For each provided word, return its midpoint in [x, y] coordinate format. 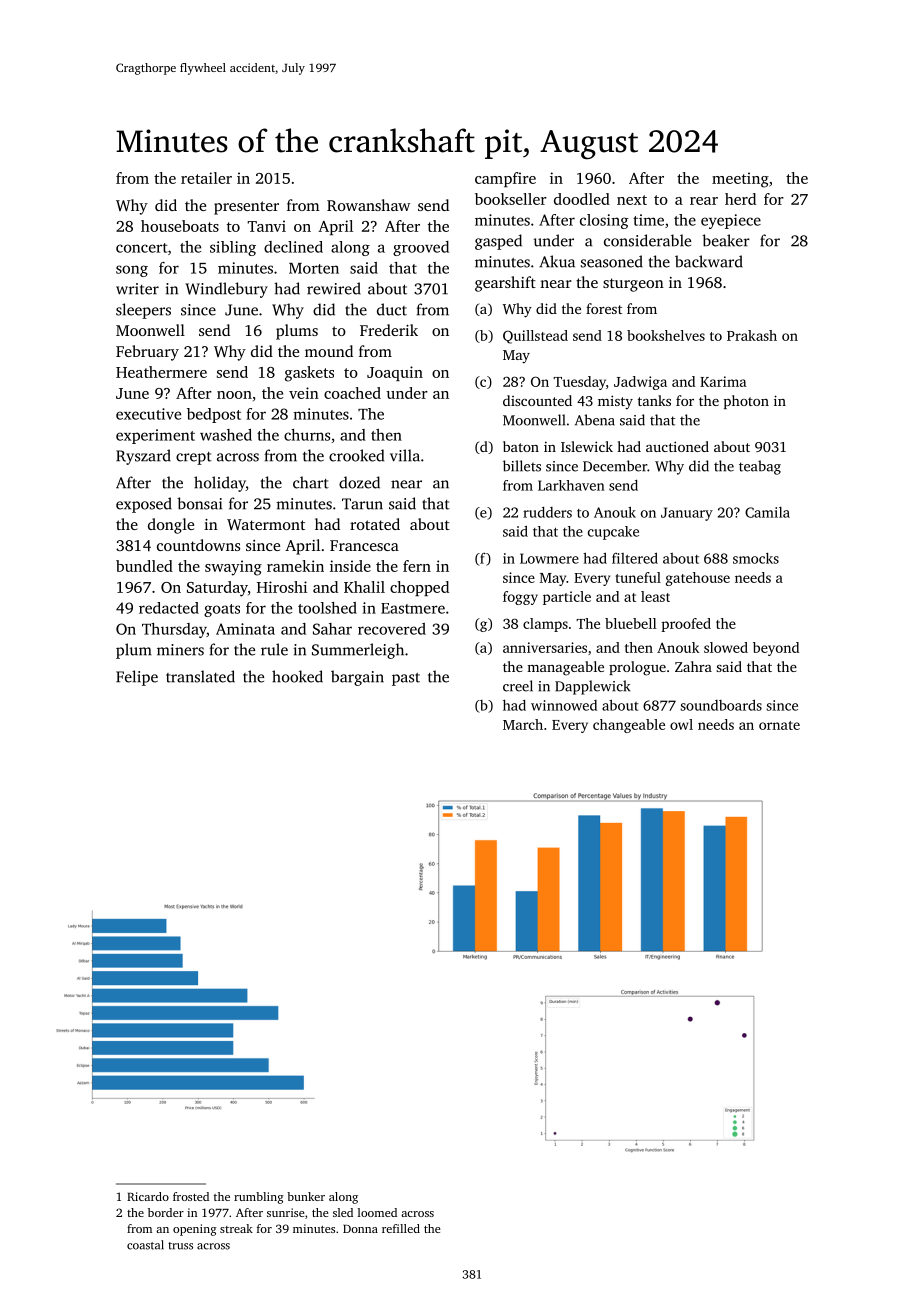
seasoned [612, 261]
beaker [726, 240]
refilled [401, 1228]
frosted [191, 1196]
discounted [537, 400]
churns [307, 435]
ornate [779, 725]
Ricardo [148, 1196]
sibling [233, 248]
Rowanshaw [368, 205]
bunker [306, 1196]
